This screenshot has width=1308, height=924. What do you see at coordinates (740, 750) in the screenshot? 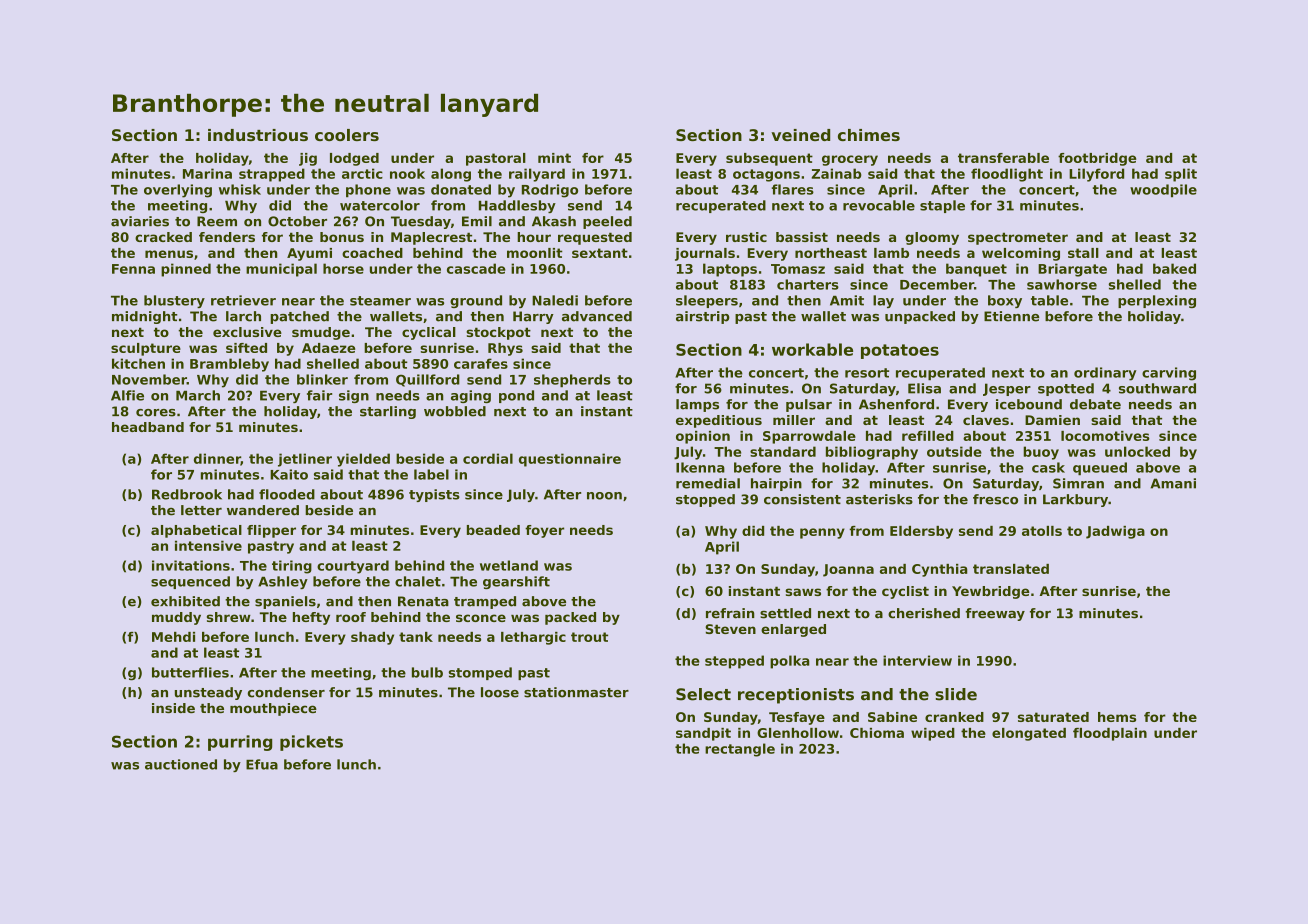
I see `rectangle` at bounding box center [740, 750].
